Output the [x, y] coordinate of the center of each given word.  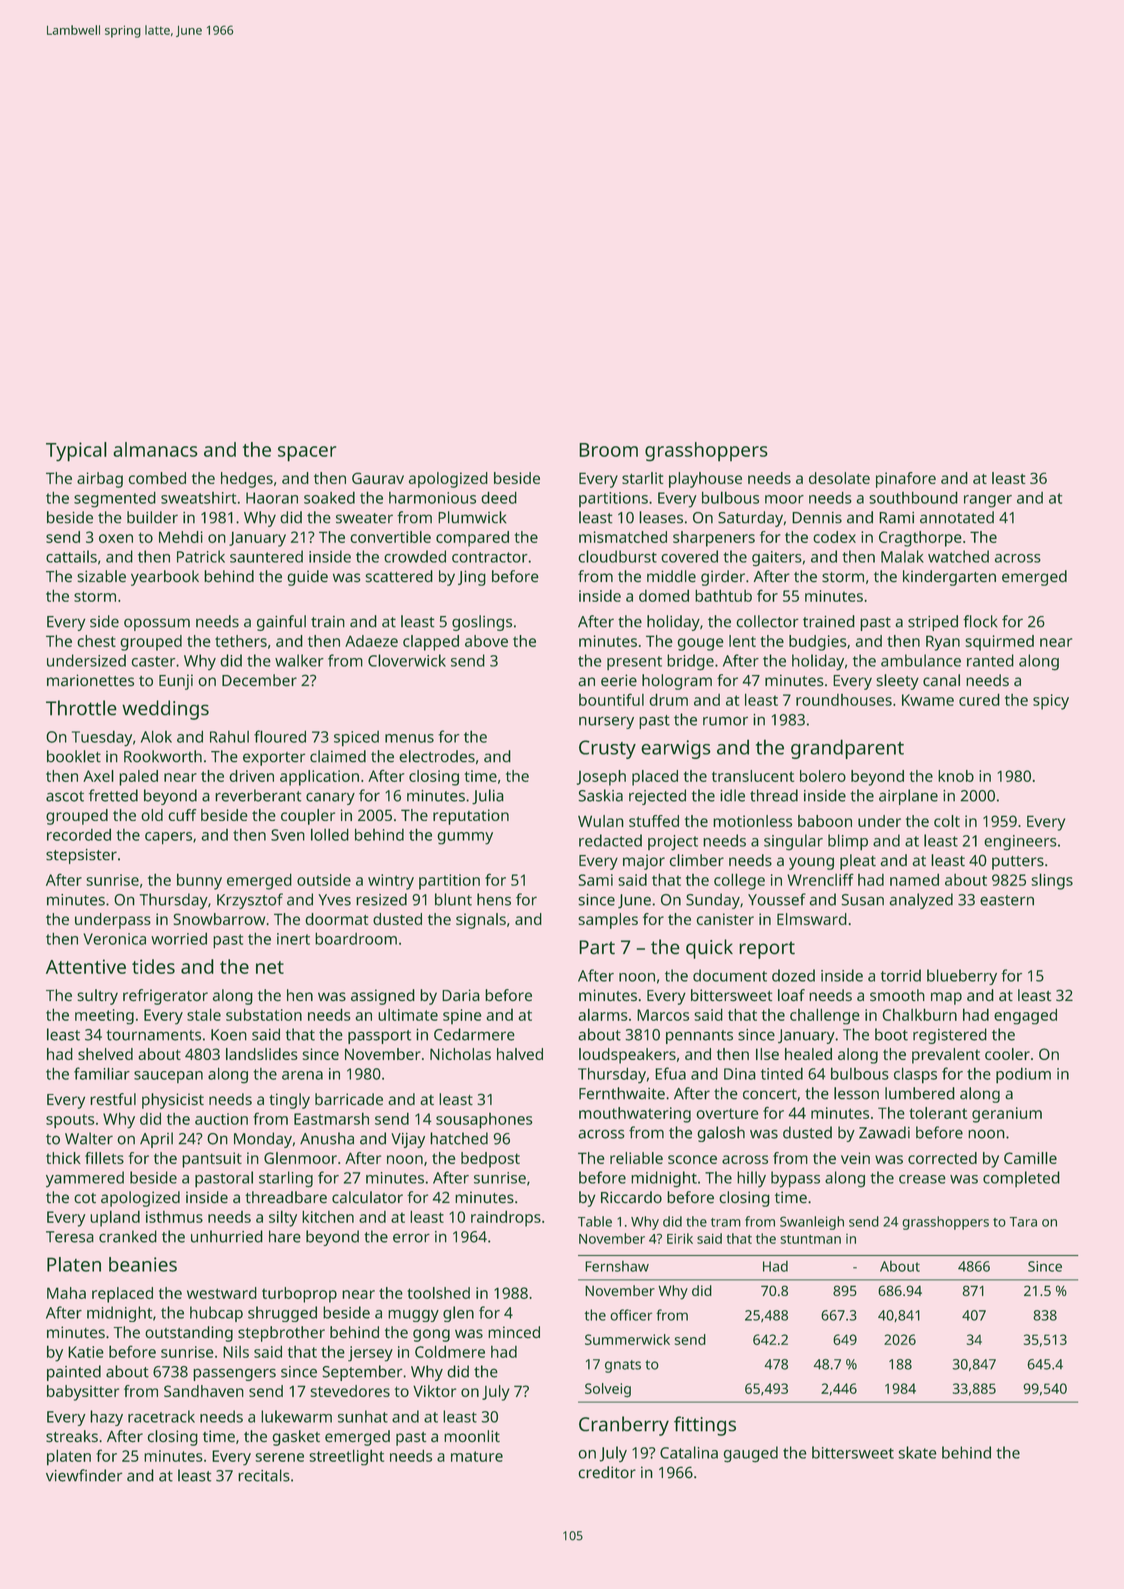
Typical [76, 452]
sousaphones [484, 1121]
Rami [896, 518]
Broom [608, 450]
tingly [289, 1101]
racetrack [161, 1416]
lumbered [920, 1093]
